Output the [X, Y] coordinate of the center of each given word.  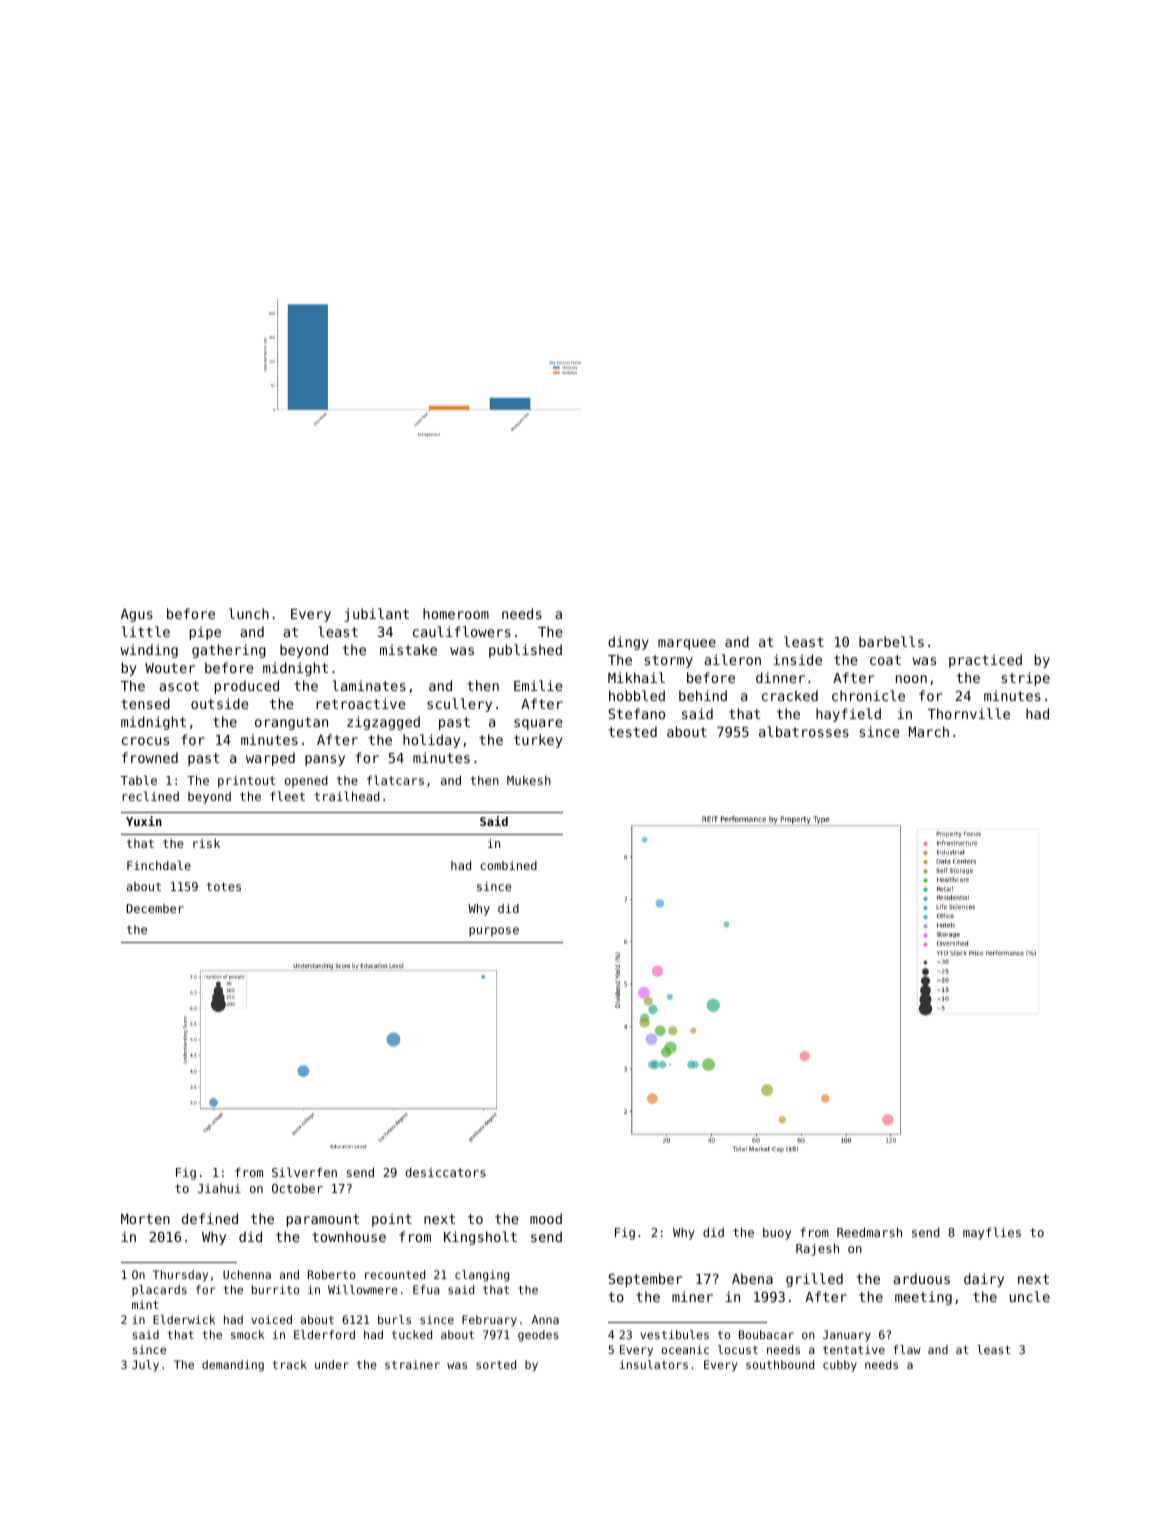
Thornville [969, 713]
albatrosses [804, 731]
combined [508, 865]
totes [223, 886]
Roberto [331, 1274]
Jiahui [219, 1188]
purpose [494, 932]
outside [219, 703]
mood [546, 1218]
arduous [921, 1278]
